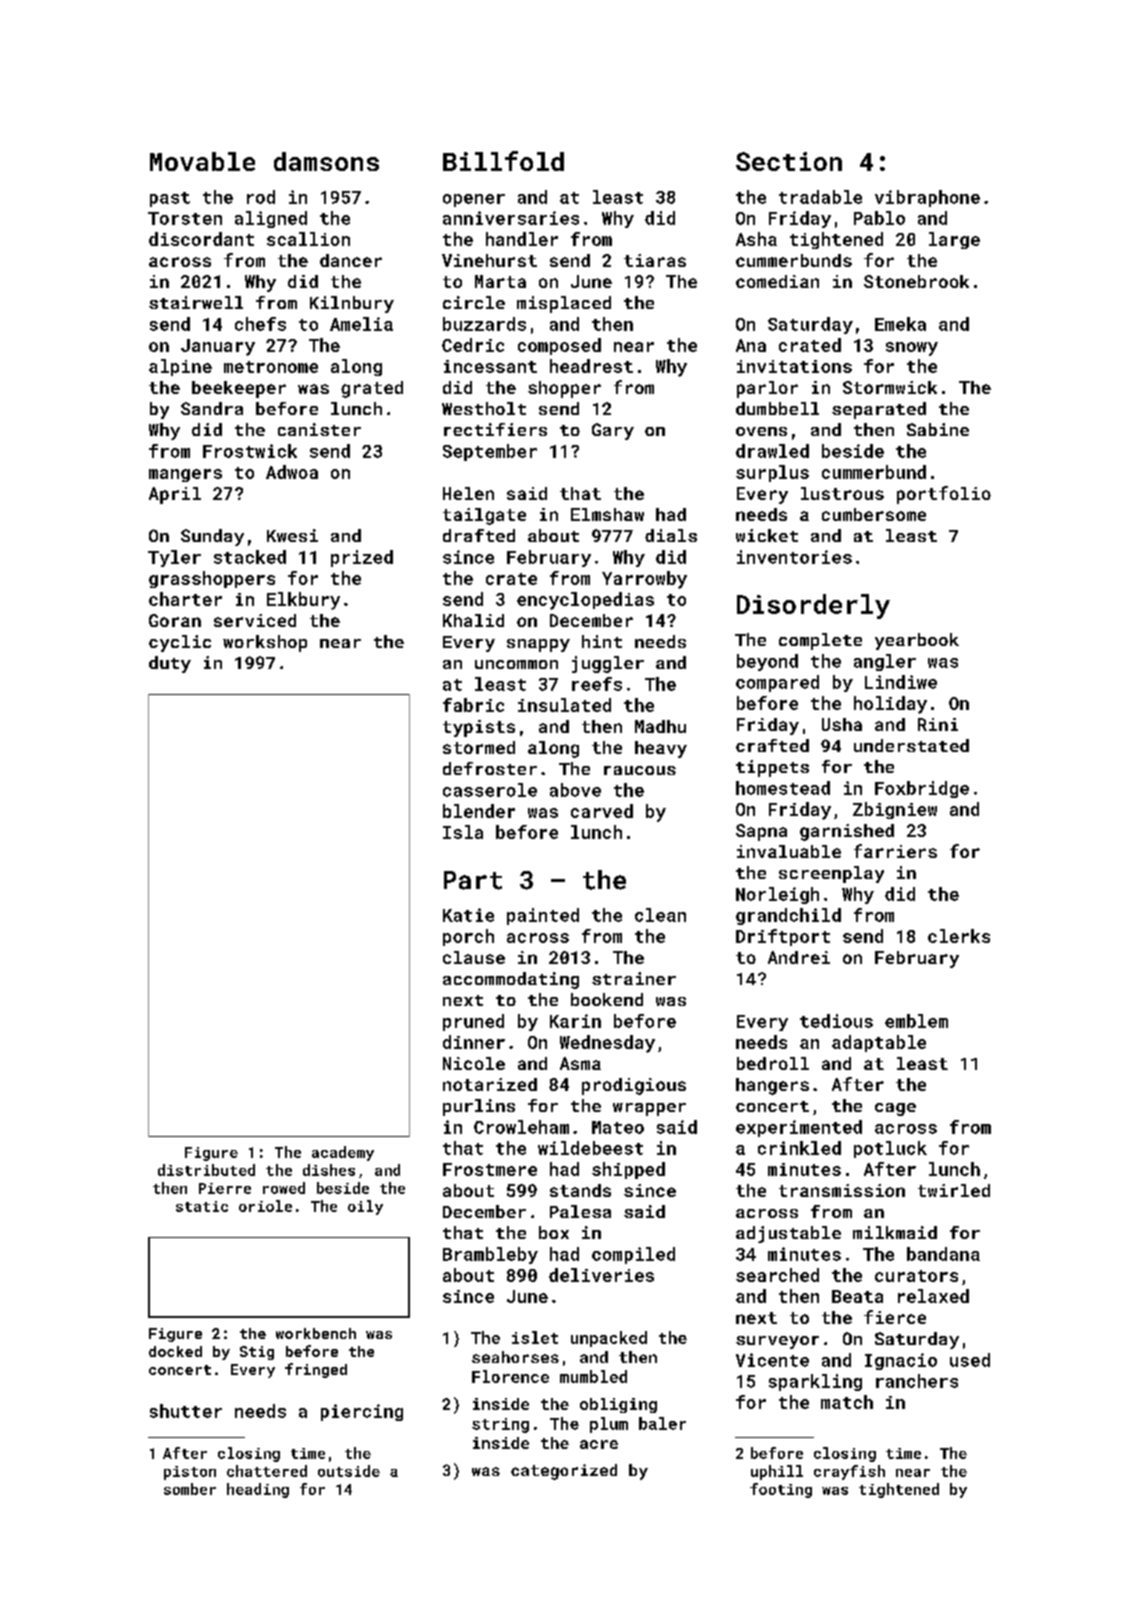 The height and width of the image is (1620, 1145). Describe the element at coordinates (503, 161) in the image. I see `Billfold` at that location.
